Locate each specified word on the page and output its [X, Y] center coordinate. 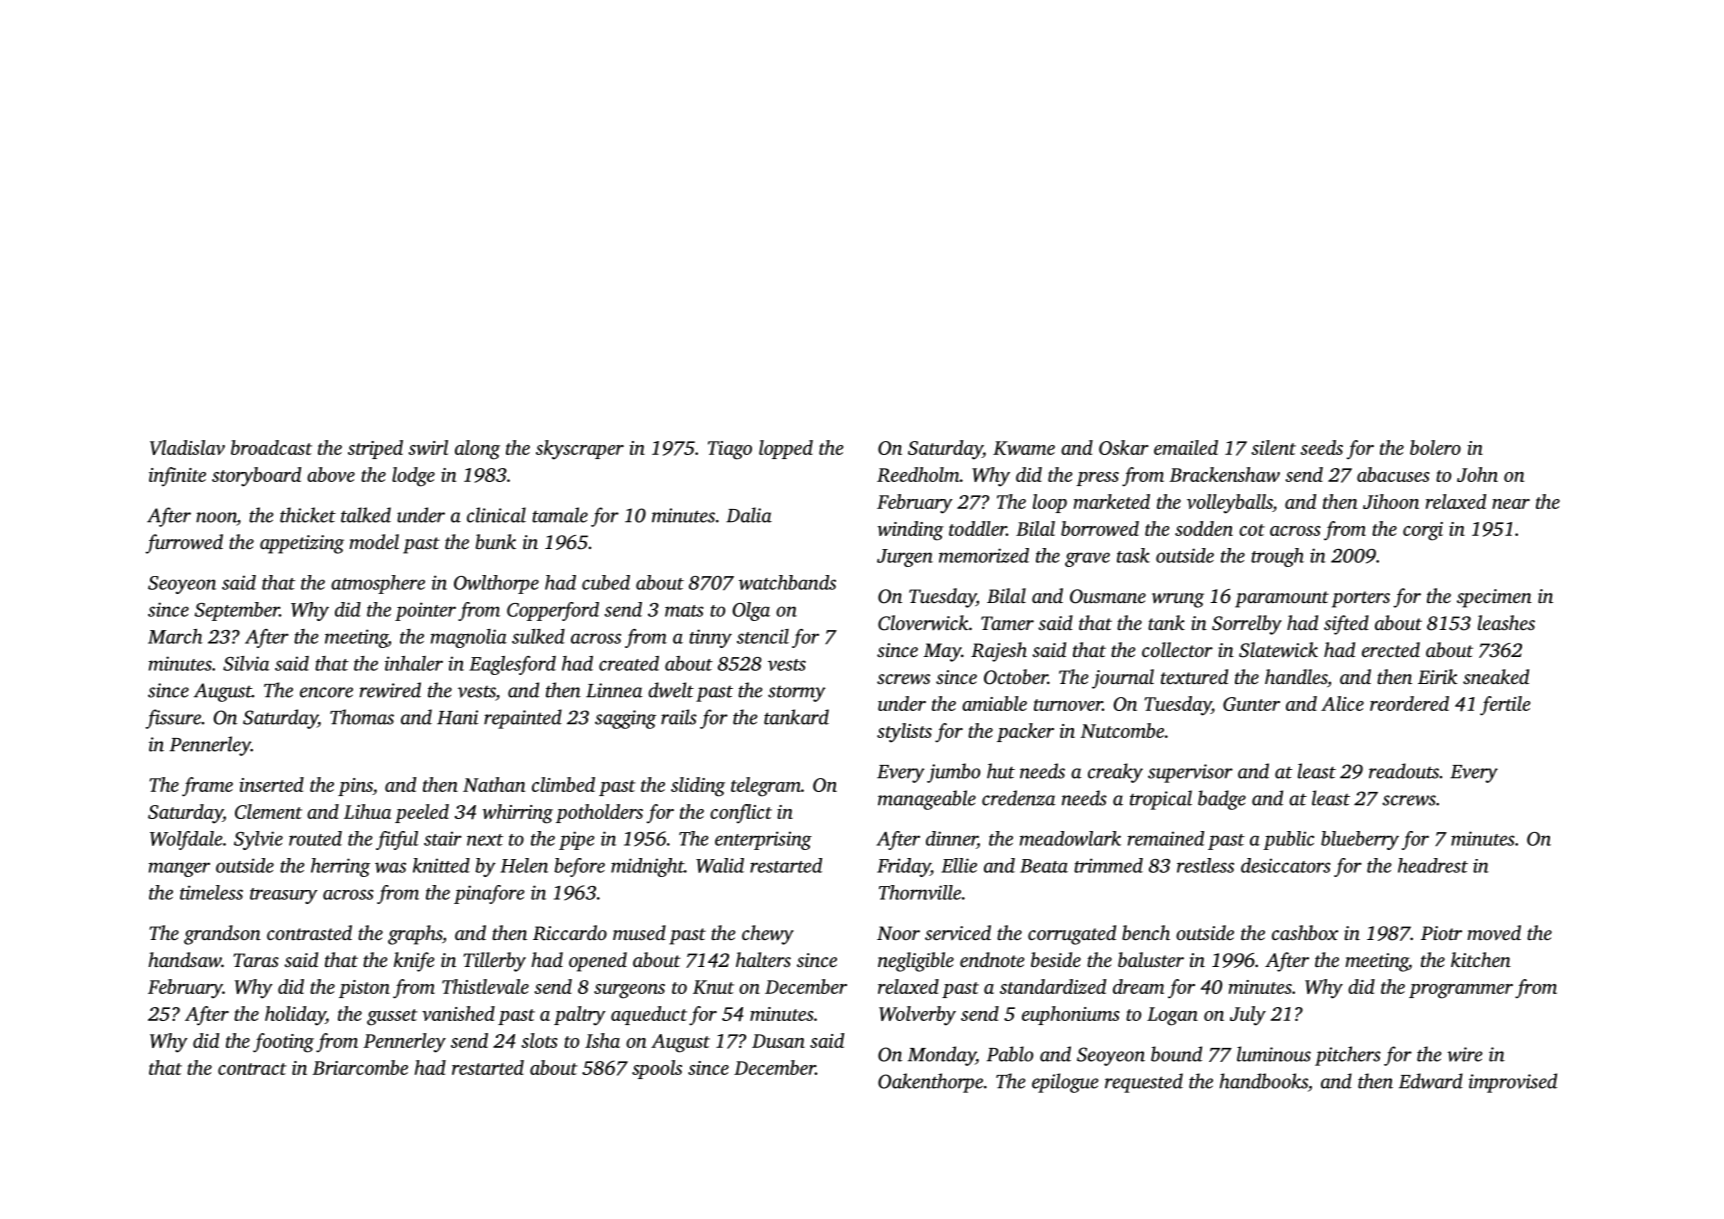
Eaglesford [512, 665]
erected [1391, 649]
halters [763, 959]
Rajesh [999, 652]
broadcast [271, 447]
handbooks [1264, 1081]
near [1511, 504]
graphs [415, 935]
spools [657, 1069]
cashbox [1305, 932]
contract [252, 1069]
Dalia [749, 515]
